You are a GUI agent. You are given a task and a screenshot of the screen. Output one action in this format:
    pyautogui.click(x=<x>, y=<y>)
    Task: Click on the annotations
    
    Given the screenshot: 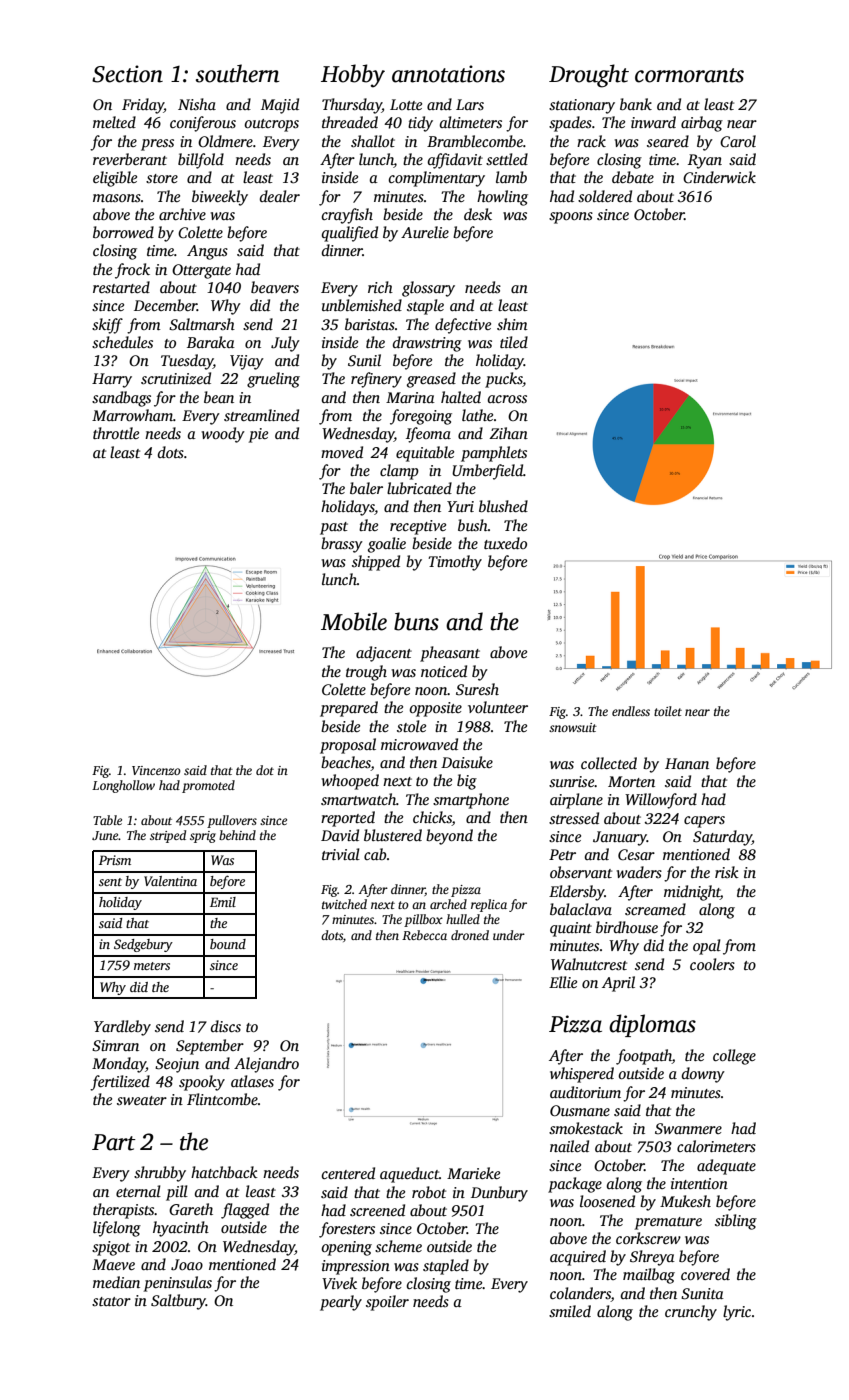 What is the action you would take?
    pyautogui.click(x=448, y=74)
